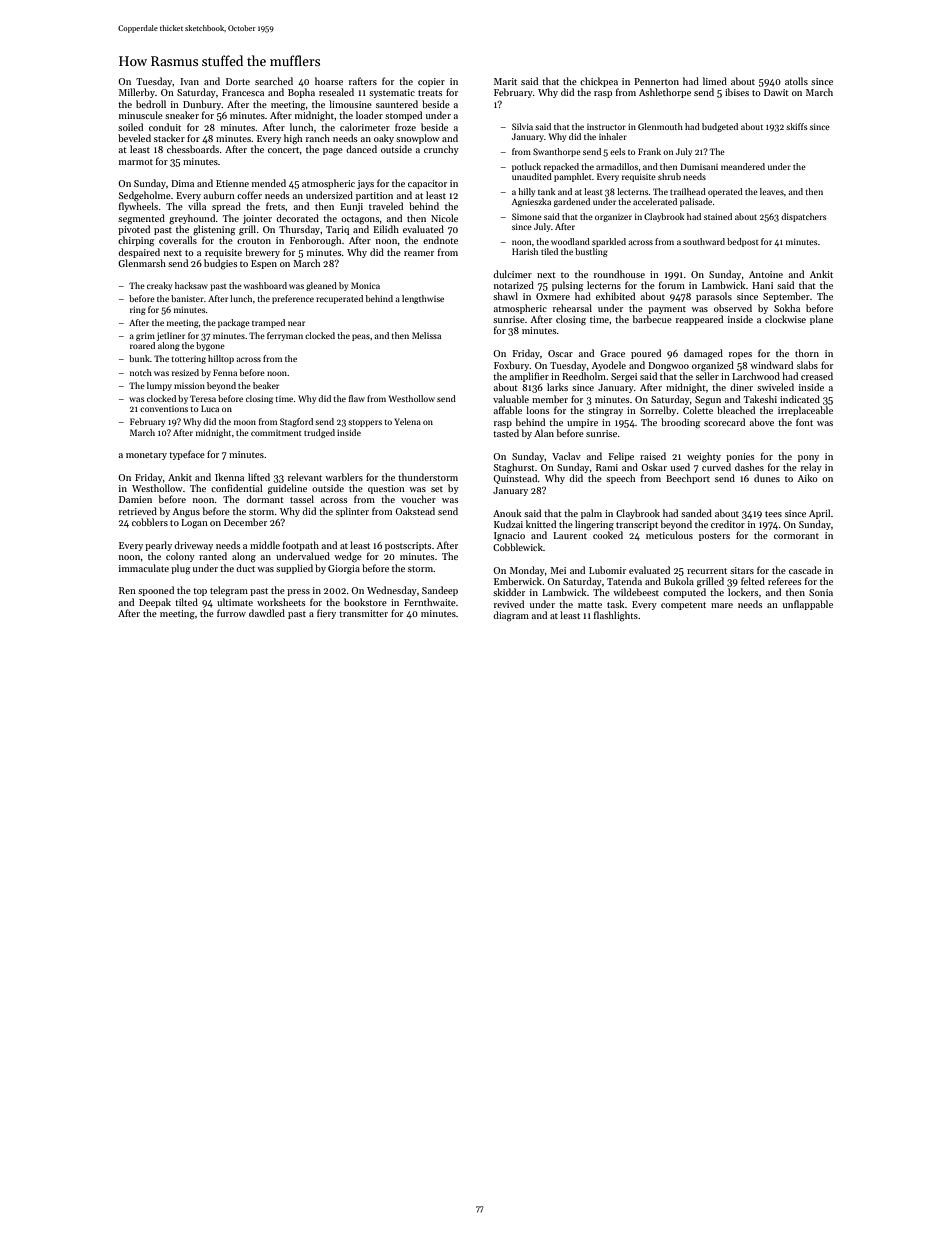 Image resolution: width=952 pixels, height=1233 pixels. Describe the element at coordinates (158, 546) in the screenshot. I see `pearly` at that location.
